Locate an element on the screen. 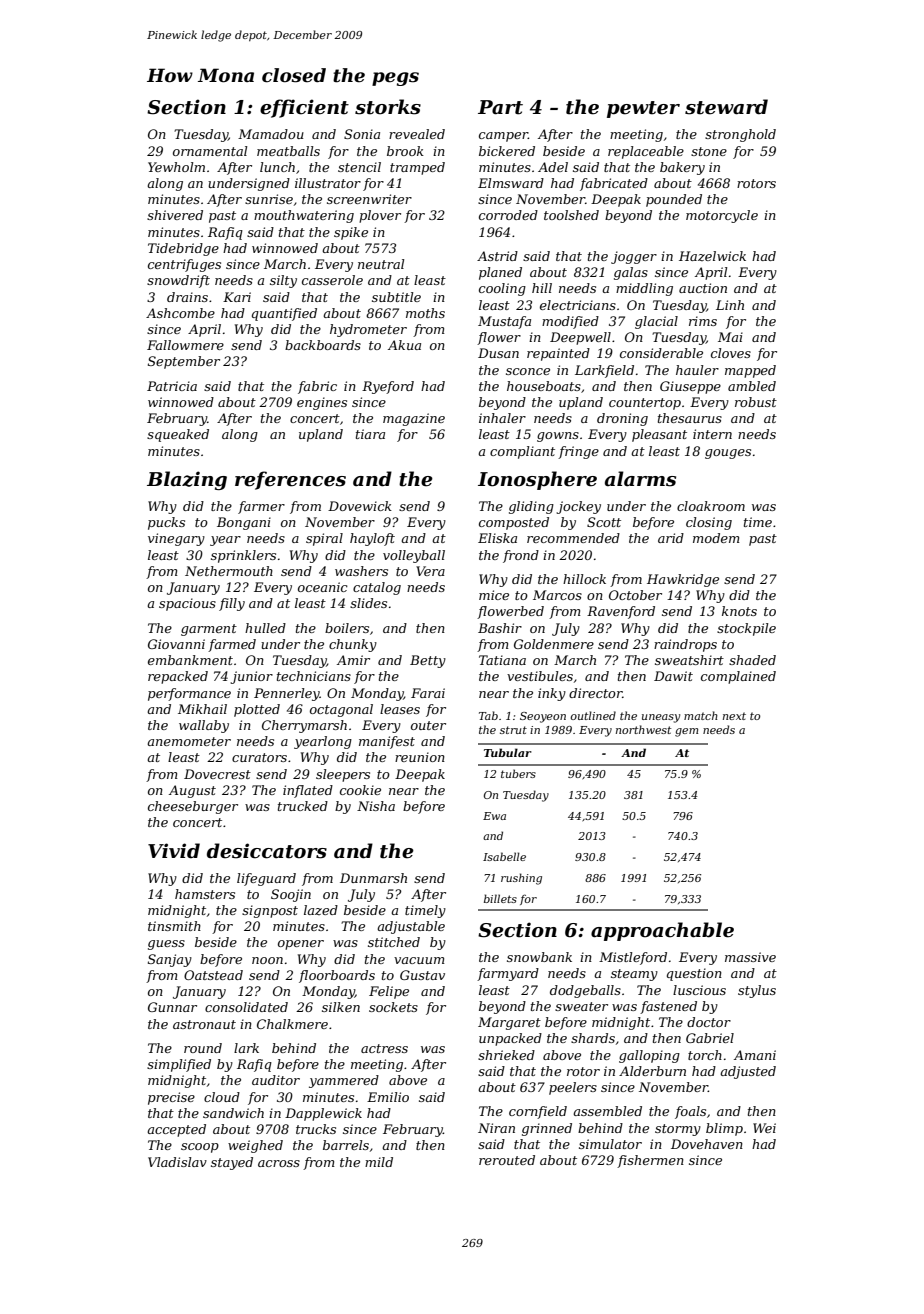 This screenshot has width=924, height=1314. Niran is located at coordinates (496, 1128).
